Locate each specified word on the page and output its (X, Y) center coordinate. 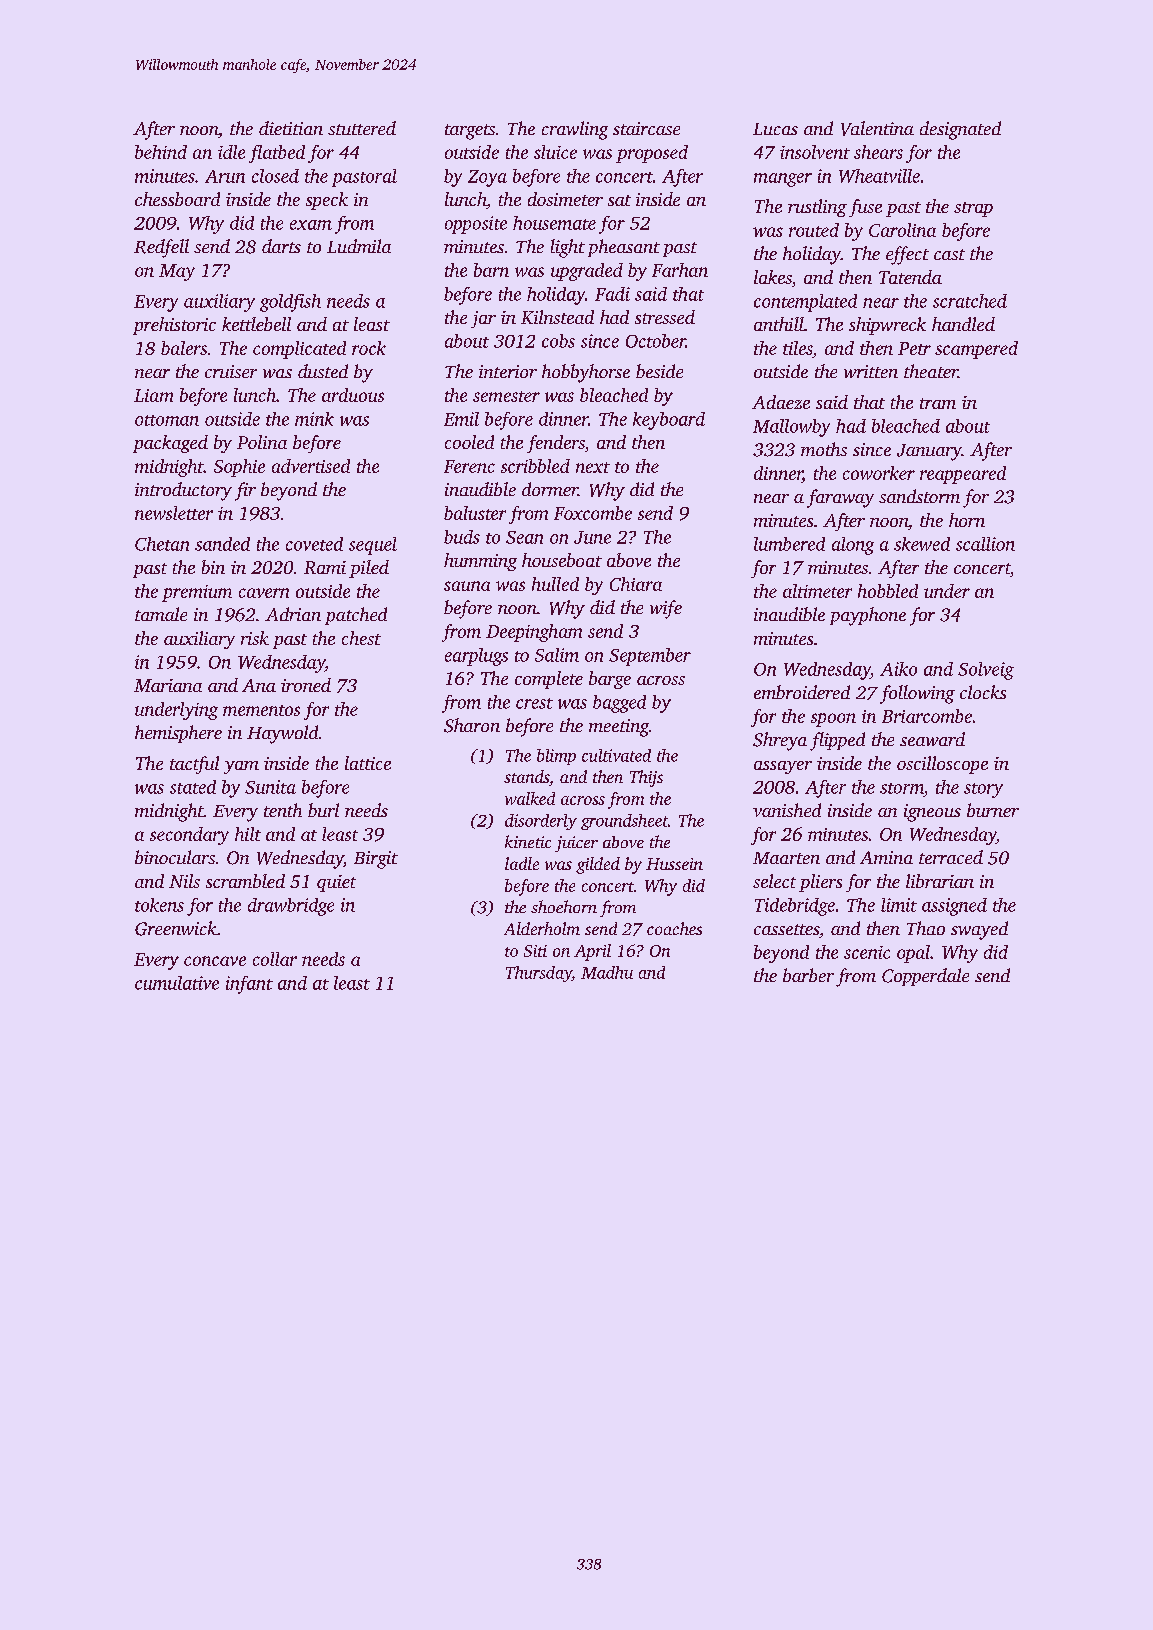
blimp (556, 757)
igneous (932, 813)
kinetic (528, 841)
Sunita (270, 787)
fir (245, 491)
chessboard (177, 199)
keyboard (669, 421)
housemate (554, 223)
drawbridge (291, 907)
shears (878, 152)
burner (993, 810)
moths (824, 449)
